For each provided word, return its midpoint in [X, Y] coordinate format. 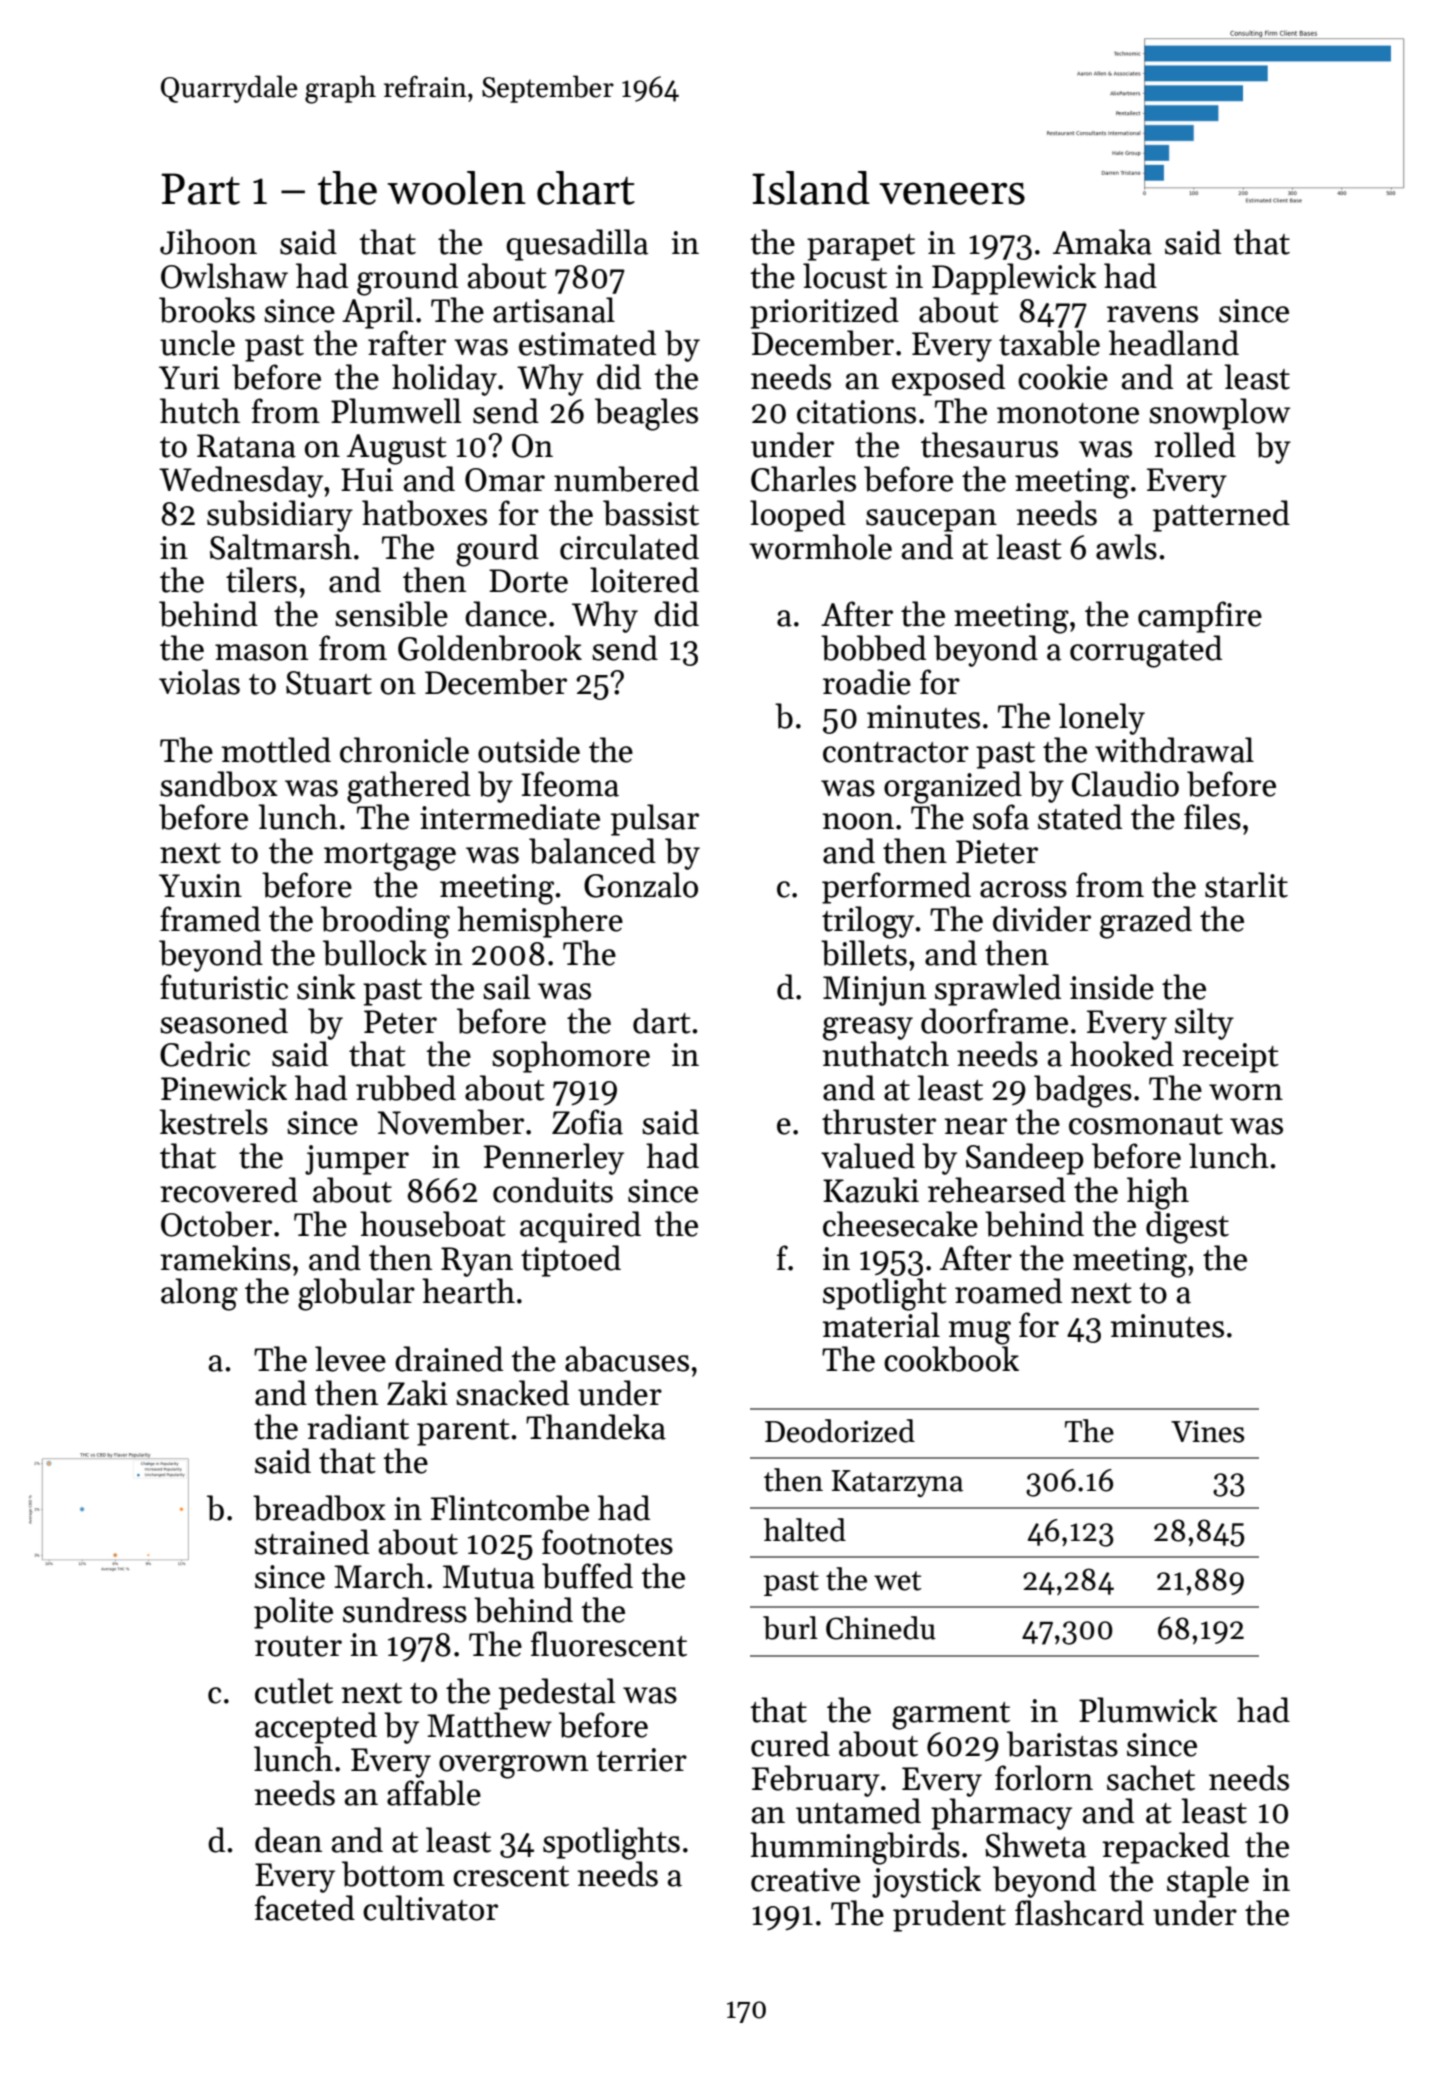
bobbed [873, 648]
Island [811, 188]
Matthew [489, 1725]
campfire [1200, 617]
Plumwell [396, 411]
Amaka [1102, 242]
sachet [1151, 1778]
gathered [408, 787]
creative [805, 1880]
